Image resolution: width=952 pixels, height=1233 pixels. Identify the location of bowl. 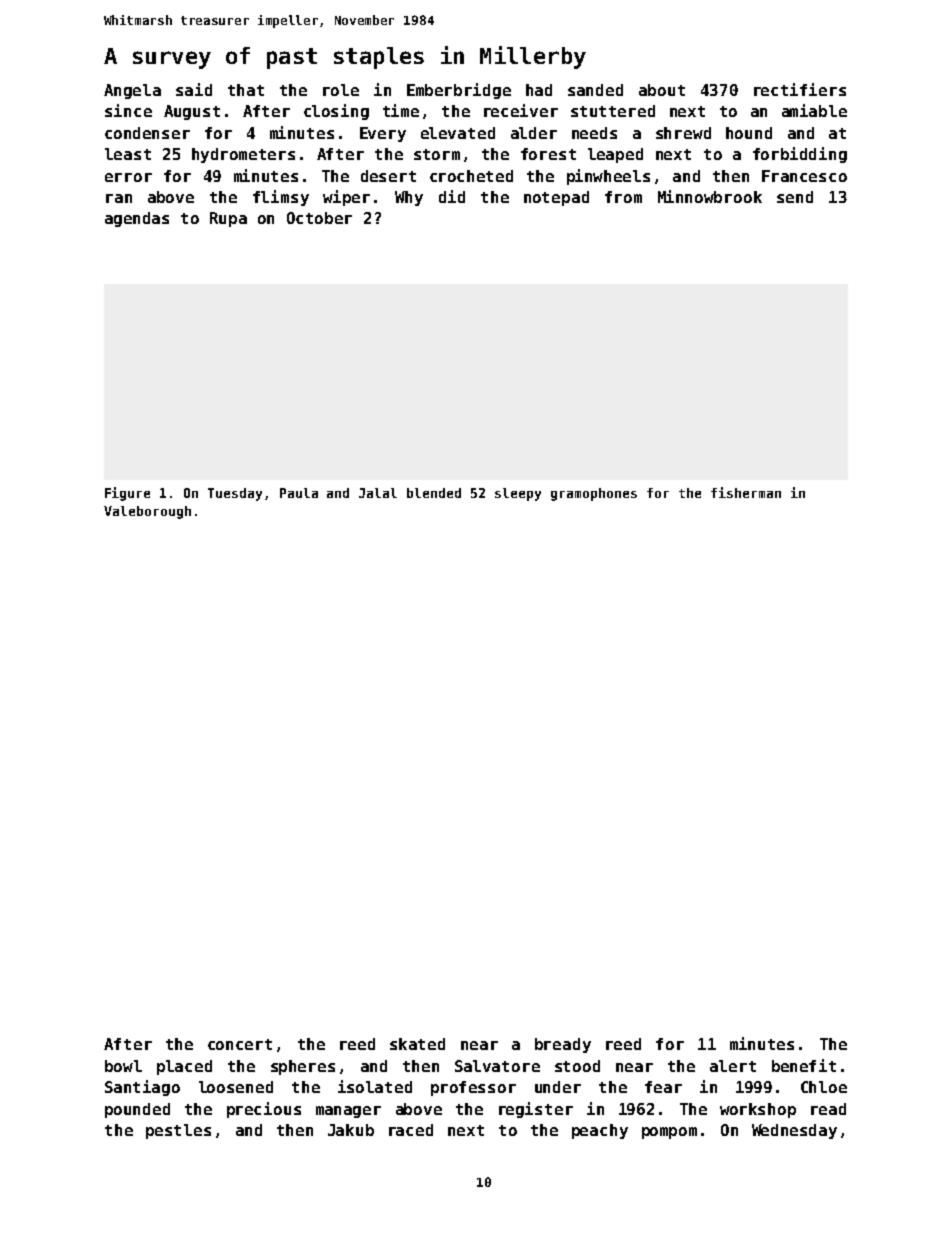
(123, 1066).
